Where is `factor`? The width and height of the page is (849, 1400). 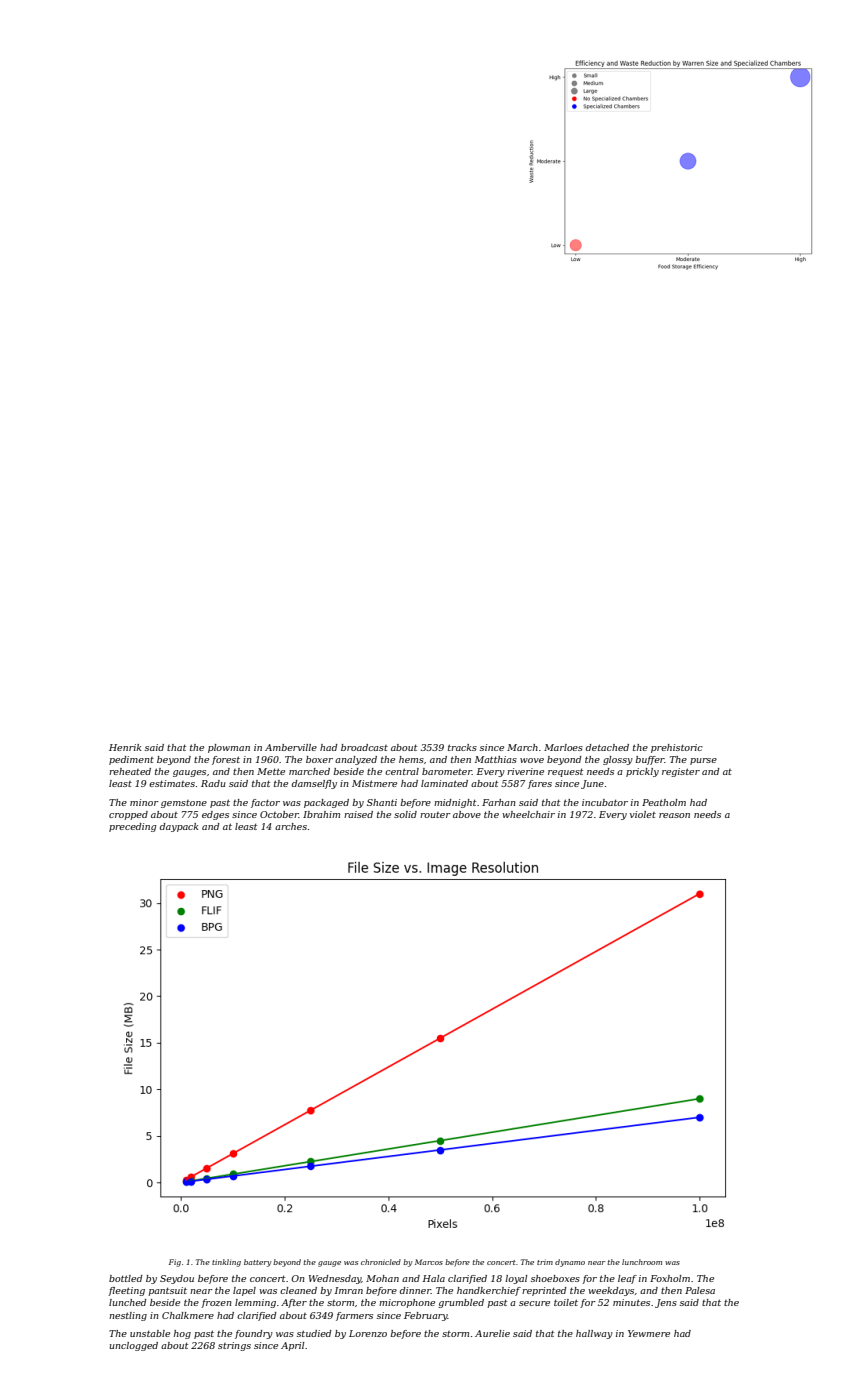
factor is located at coordinates (265, 803).
